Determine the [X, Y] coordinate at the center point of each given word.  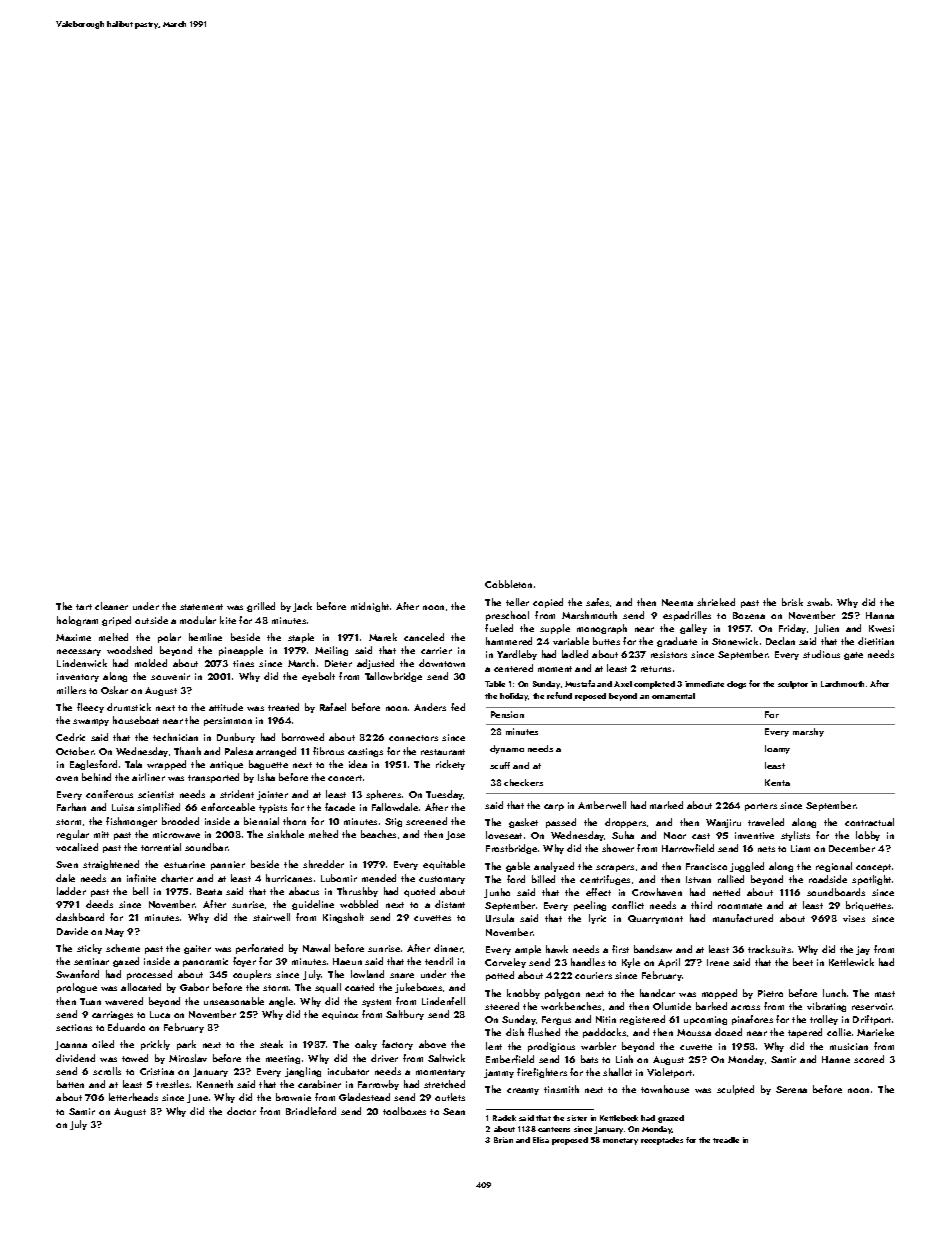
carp [554, 807]
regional [834, 867]
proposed [570, 1141]
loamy [777, 749]
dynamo [507, 749]
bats [589, 1059]
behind [96, 777]
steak [271, 1044]
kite [228, 620]
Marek [383, 637]
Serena [791, 1089]
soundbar [206, 847]
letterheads [133, 1097]
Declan [780, 641]
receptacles [662, 1141]
